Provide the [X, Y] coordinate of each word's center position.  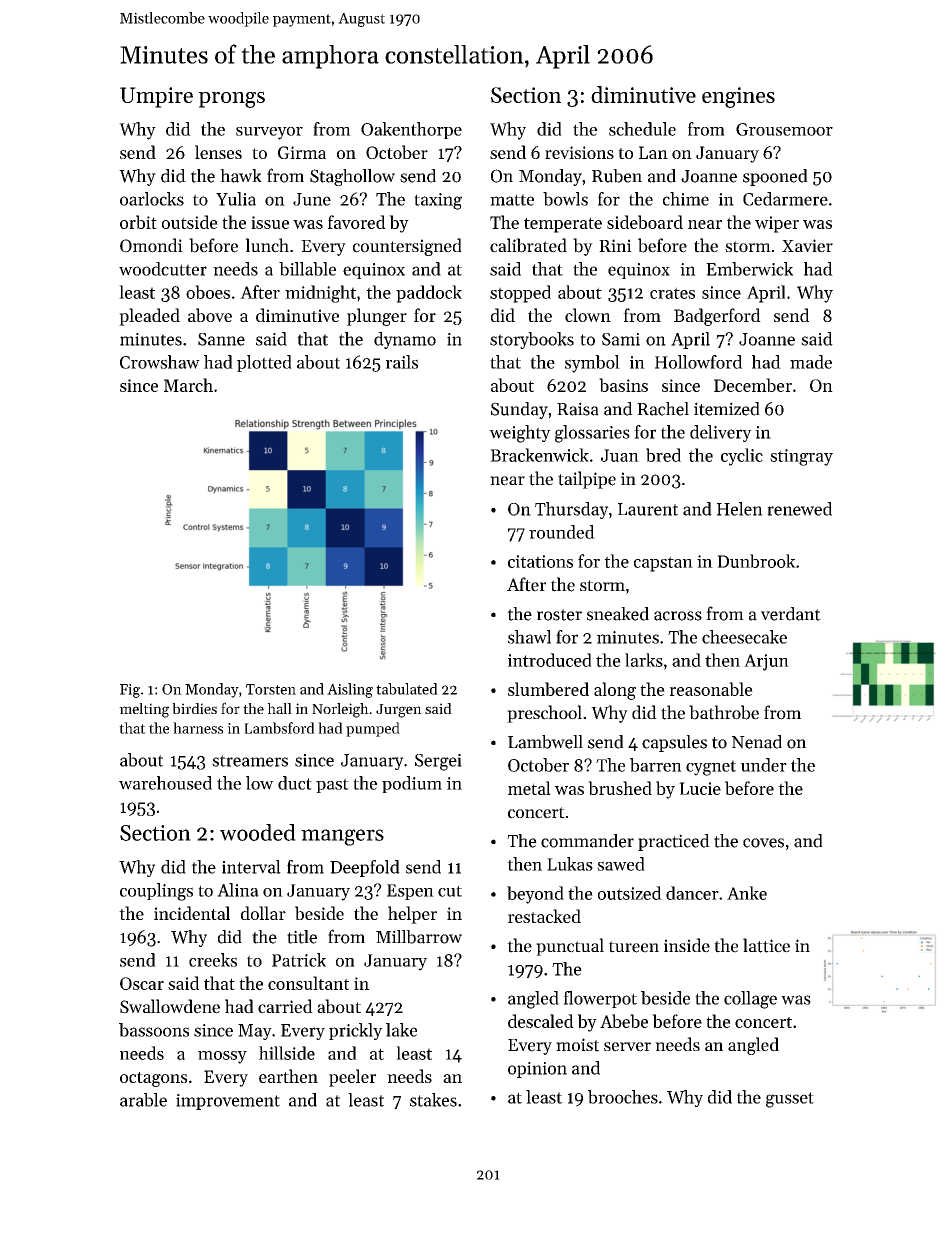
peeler [352, 1078]
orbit [138, 222]
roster [559, 615]
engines [738, 97]
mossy [222, 1057]
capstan [663, 564]
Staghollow [352, 177]
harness [198, 728]
